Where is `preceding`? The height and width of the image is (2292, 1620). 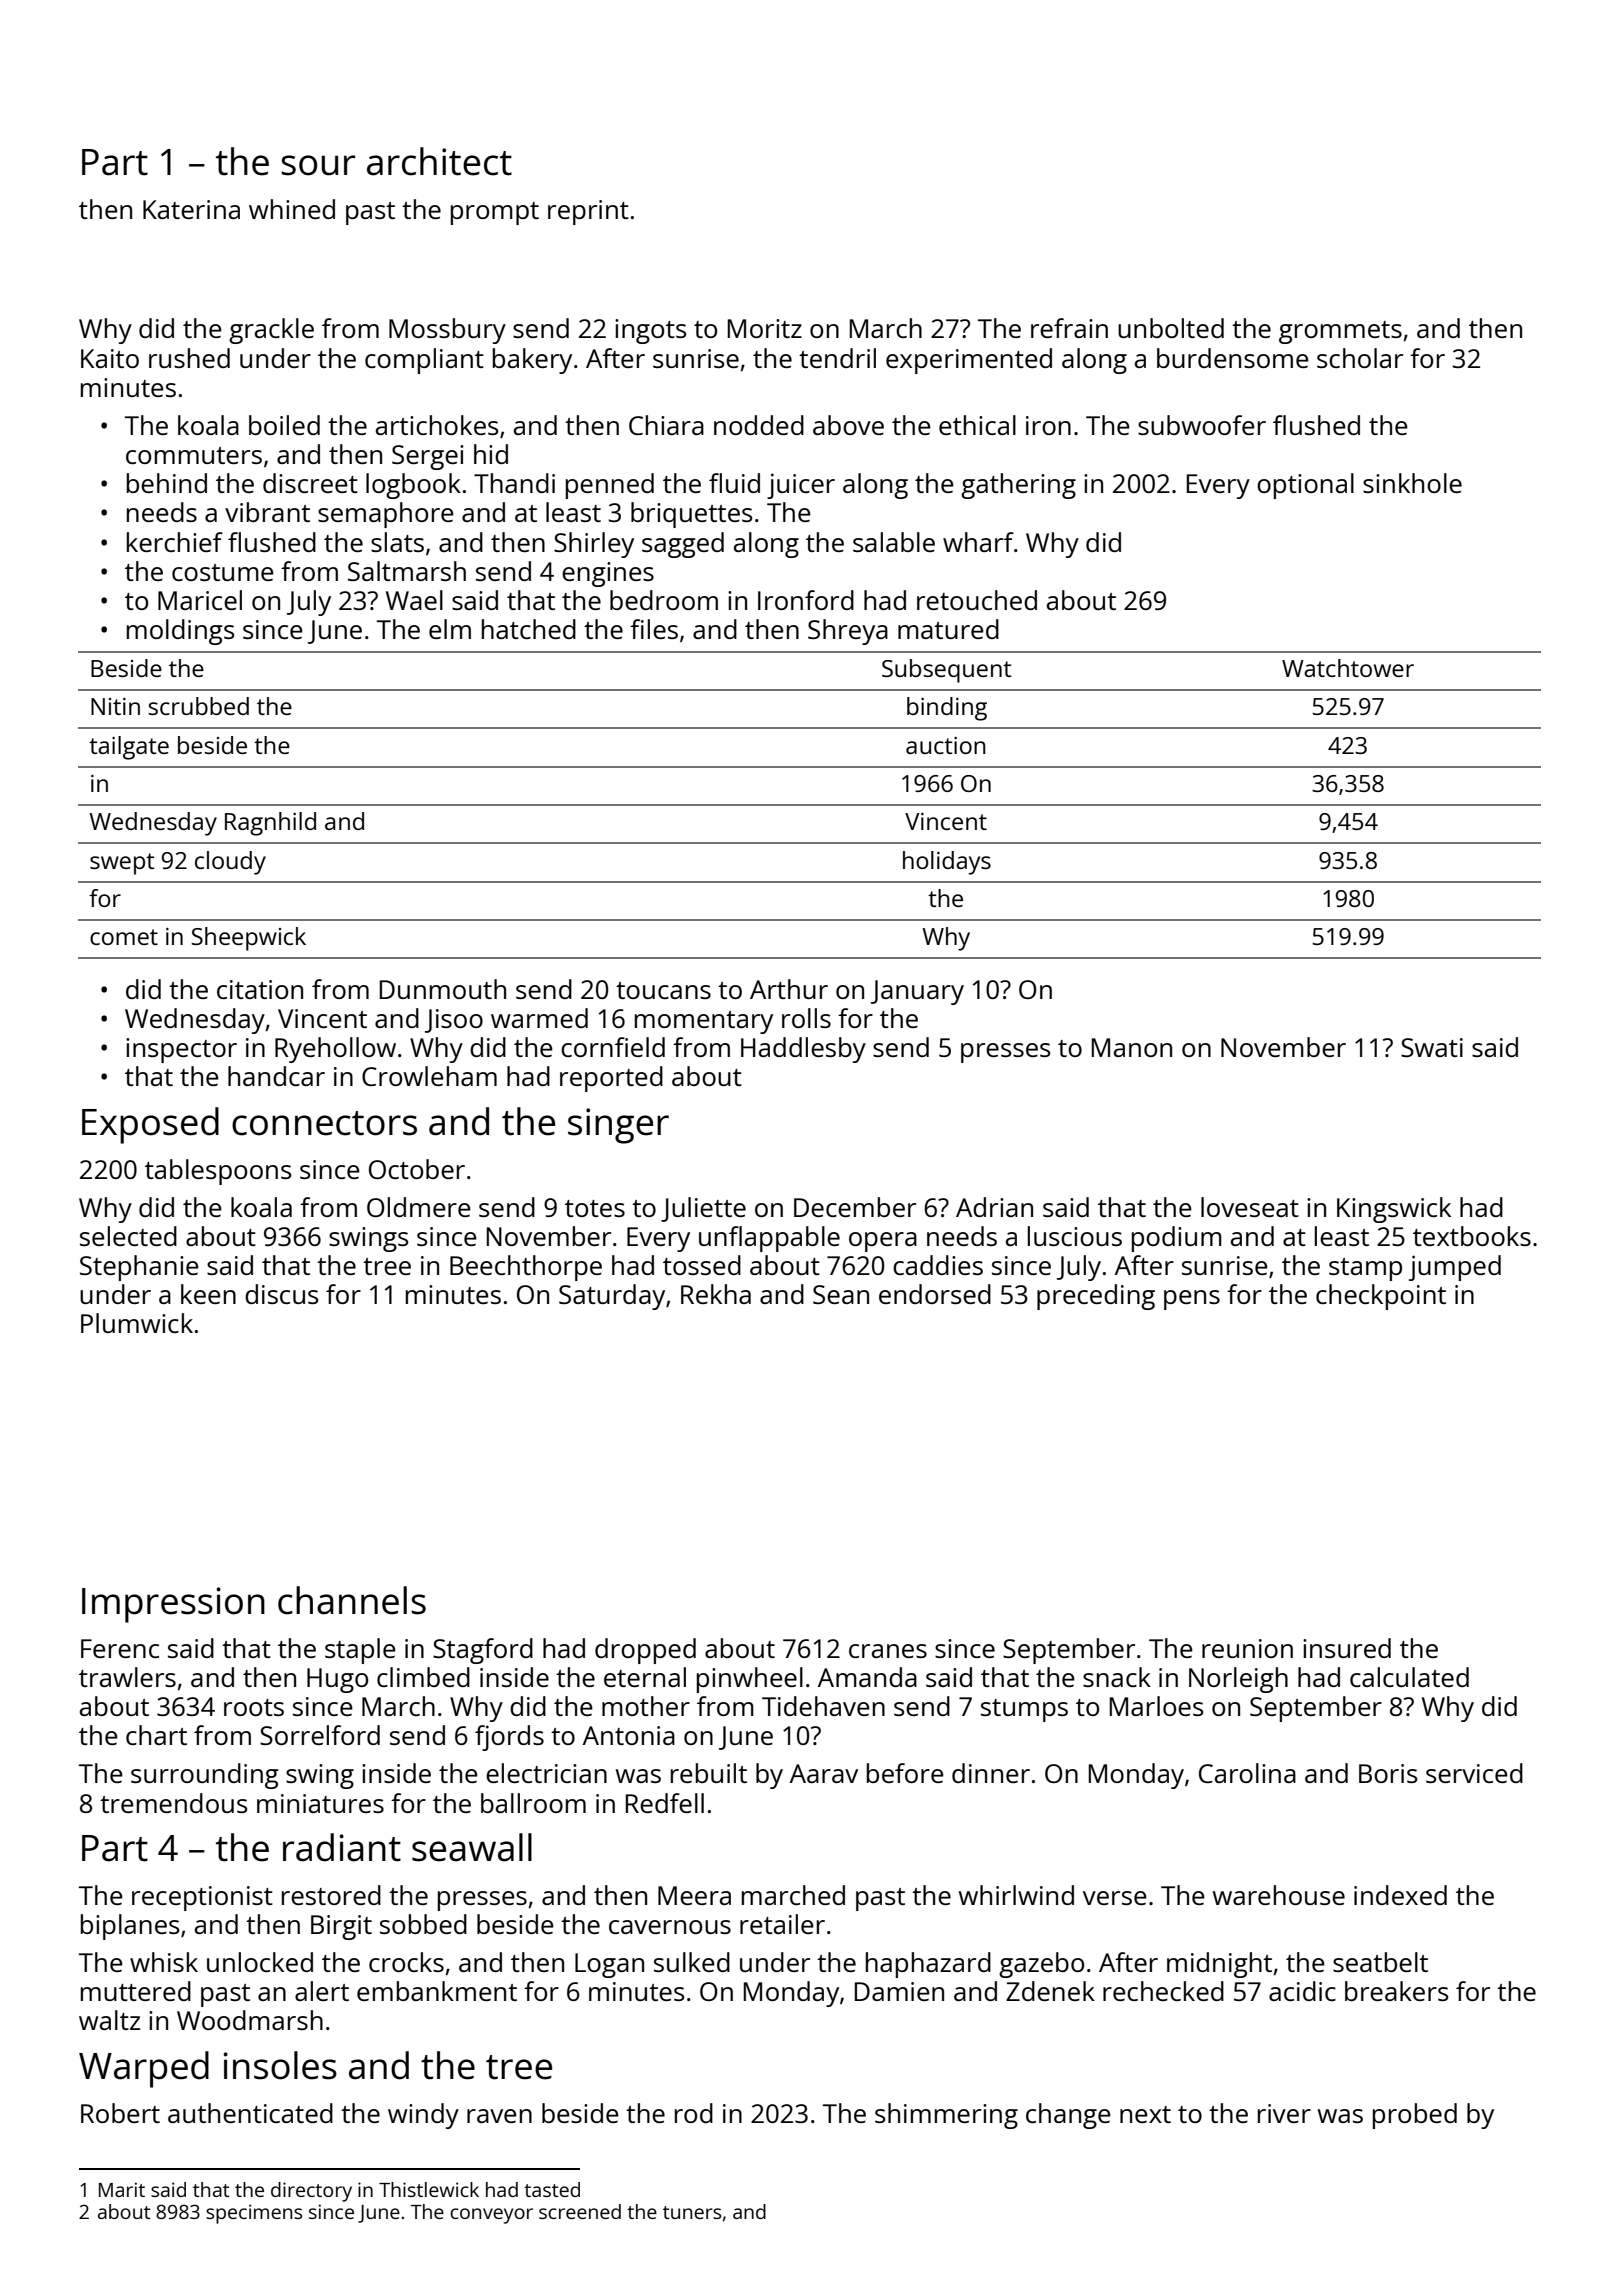
preceding is located at coordinates (1096, 1297).
